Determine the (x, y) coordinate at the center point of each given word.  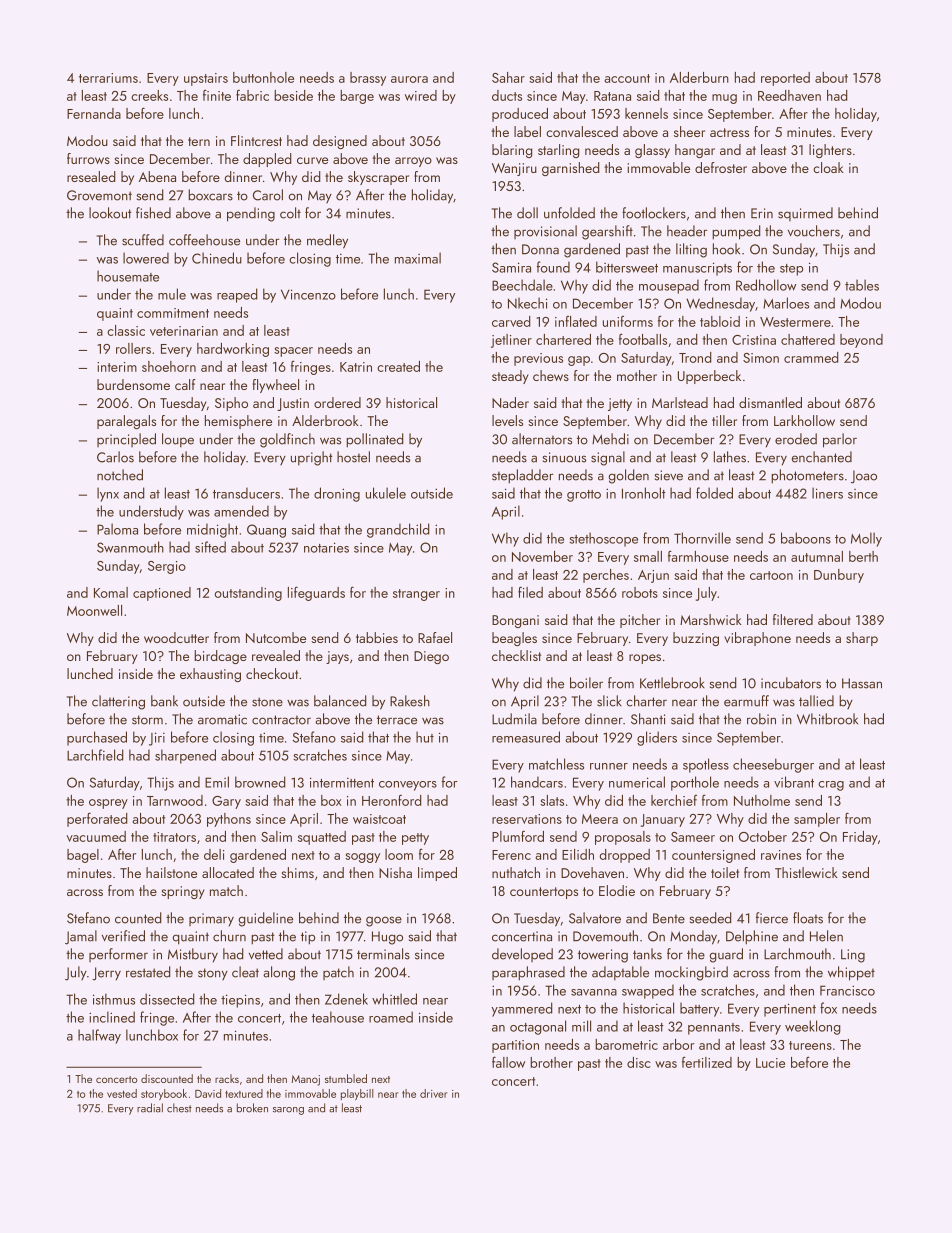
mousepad (669, 286)
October (763, 836)
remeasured (526, 737)
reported (785, 79)
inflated (576, 321)
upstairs (206, 79)
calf (185, 384)
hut (425, 737)
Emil (217, 782)
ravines (781, 855)
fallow (508, 1062)
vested (122, 1093)
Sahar (508, 77)
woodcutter (176, 637)
